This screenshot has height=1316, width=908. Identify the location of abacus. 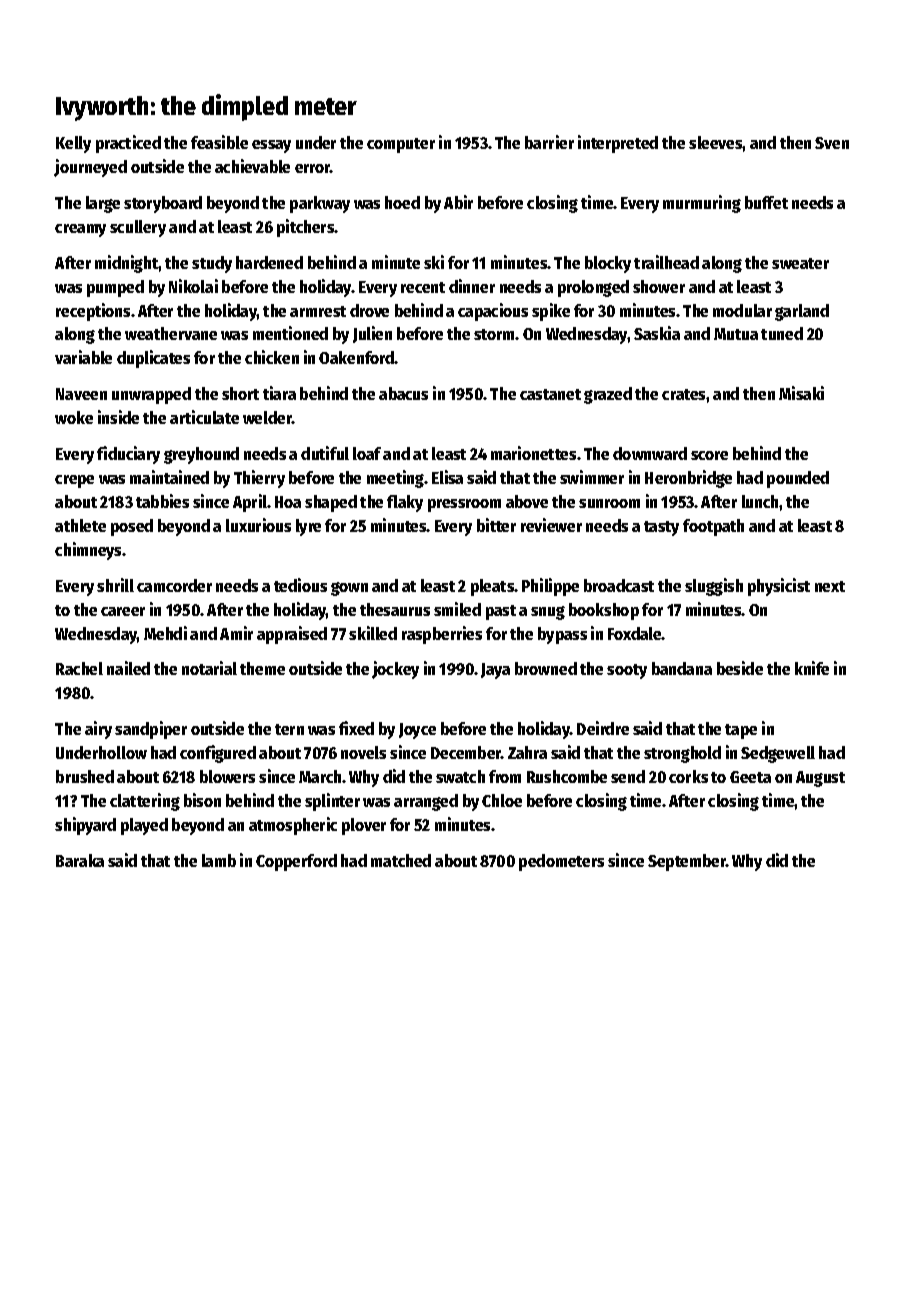
(403, 393).
